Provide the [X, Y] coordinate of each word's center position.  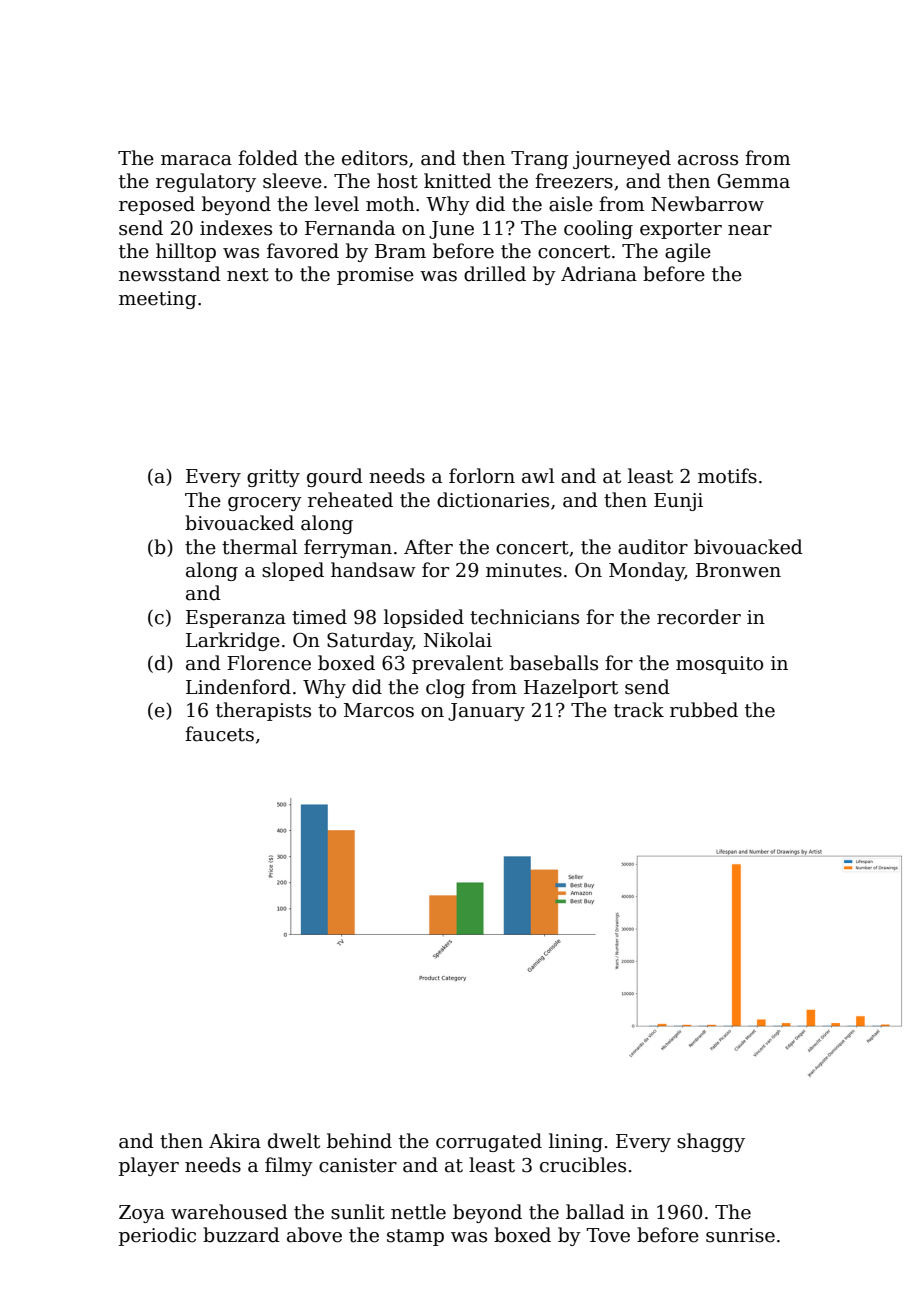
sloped [293, 571]
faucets [219, 734]
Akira [235, 1141]
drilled [495, 274]
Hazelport [571, 688]
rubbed [704, 710]
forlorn [482, 476]
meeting [158, 300]
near [750, 230]
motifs [727, 476]
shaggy [711, 1142]
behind [359, 1141]
